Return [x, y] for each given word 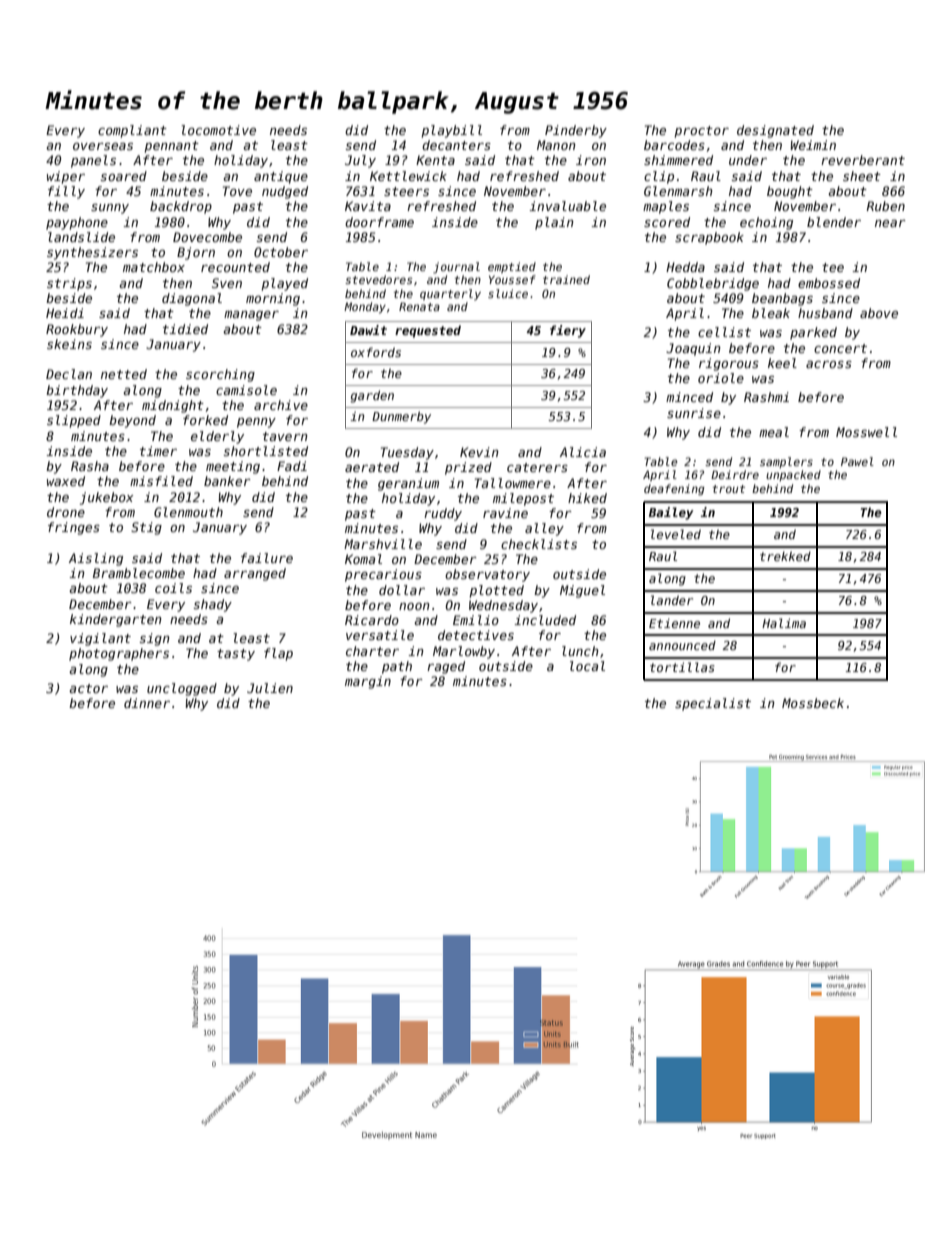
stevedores [379, 279]
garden [372, 396]
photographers [119, 654]
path [397, 667]
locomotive [218, 130]
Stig [146, 528]
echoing [766, 223]
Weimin [813, 145]
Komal [363, 559]
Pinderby [576, 131]
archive [281, 405]
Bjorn [196, 253]
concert [840, 348]
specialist [713, 704]
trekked [785, 556]
